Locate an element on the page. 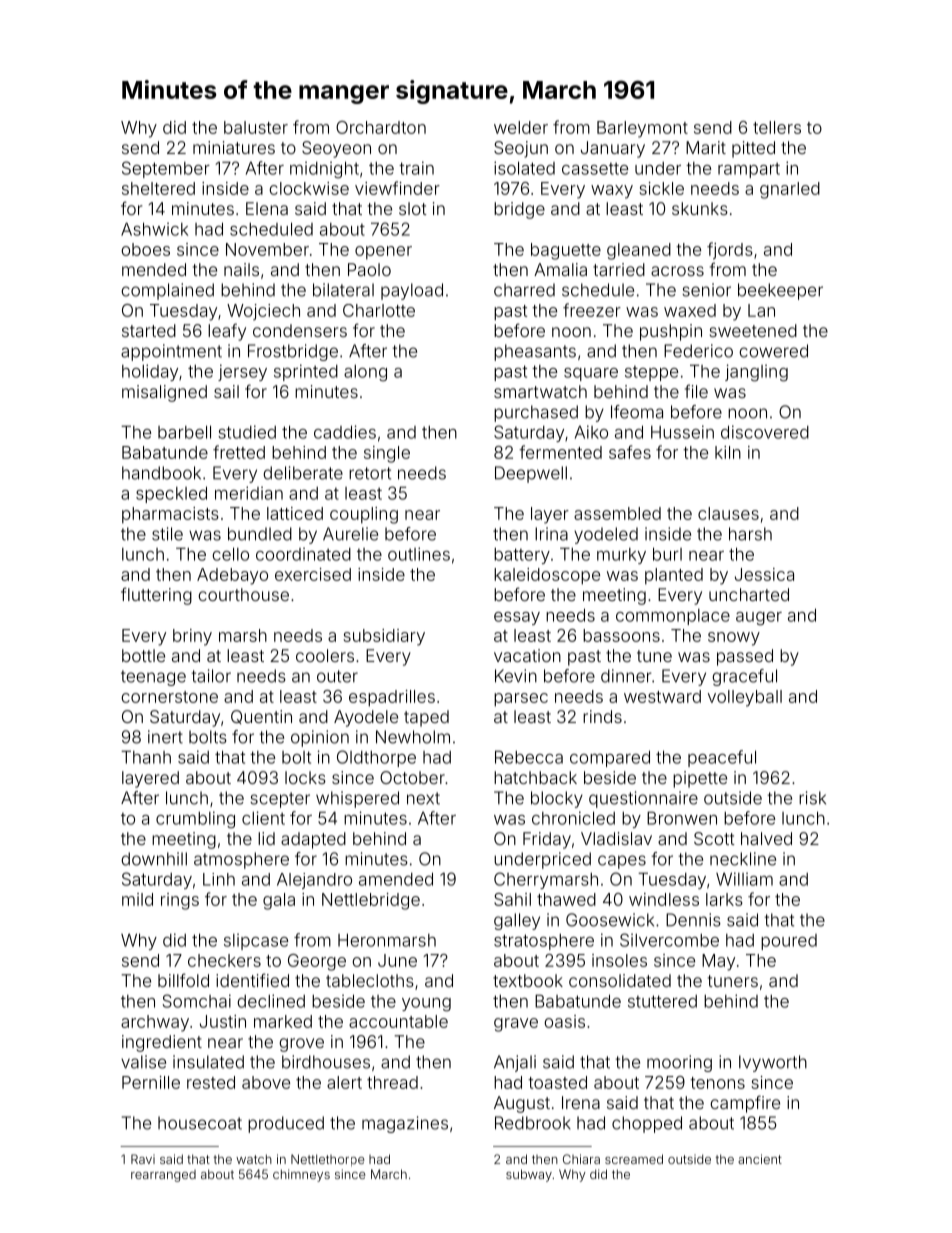  ancient is located at coordinates (760, 1159).
